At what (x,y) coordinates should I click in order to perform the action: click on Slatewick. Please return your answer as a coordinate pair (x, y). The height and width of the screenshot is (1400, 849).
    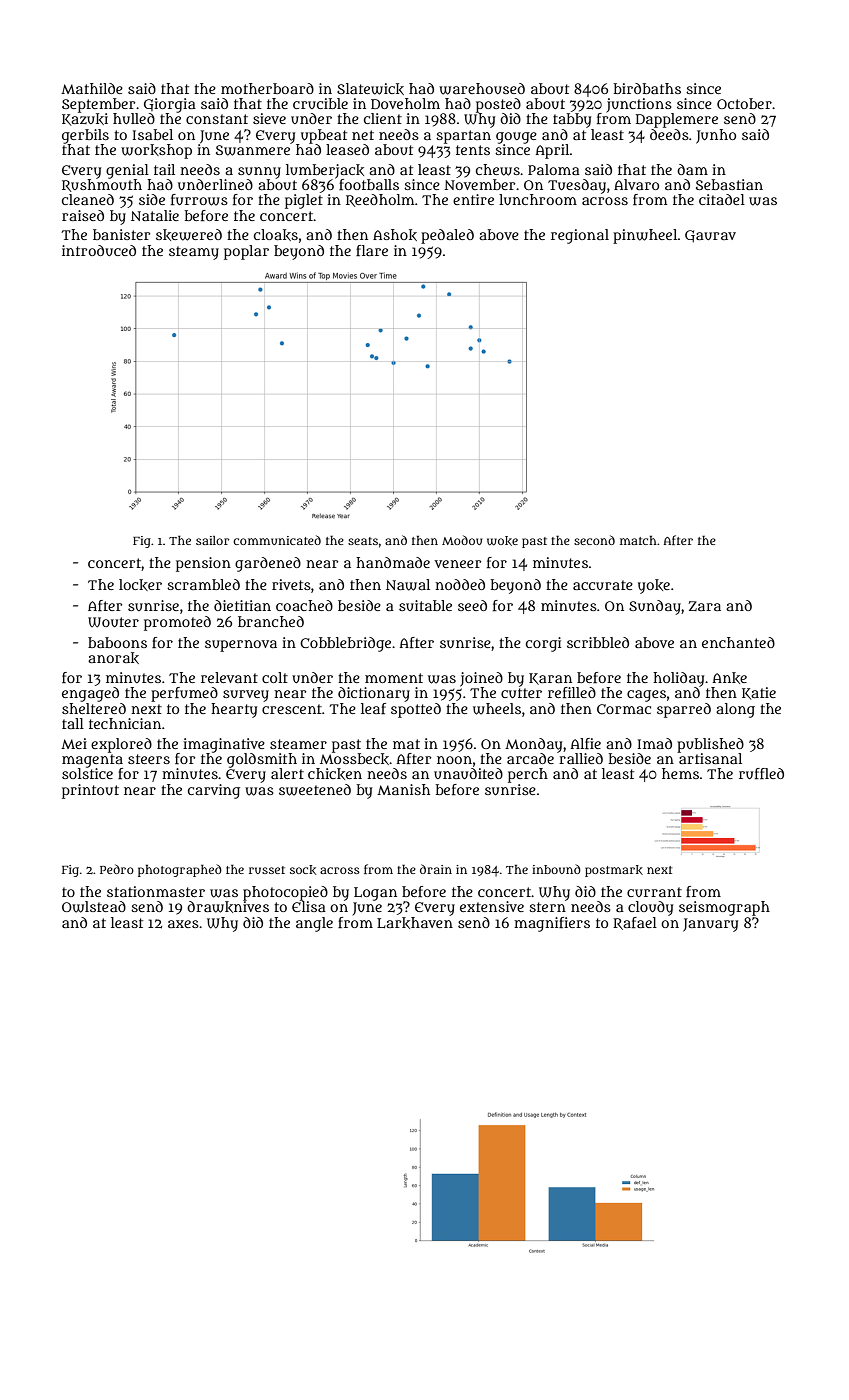
    Looking at the image, I should click on (370, 89).
